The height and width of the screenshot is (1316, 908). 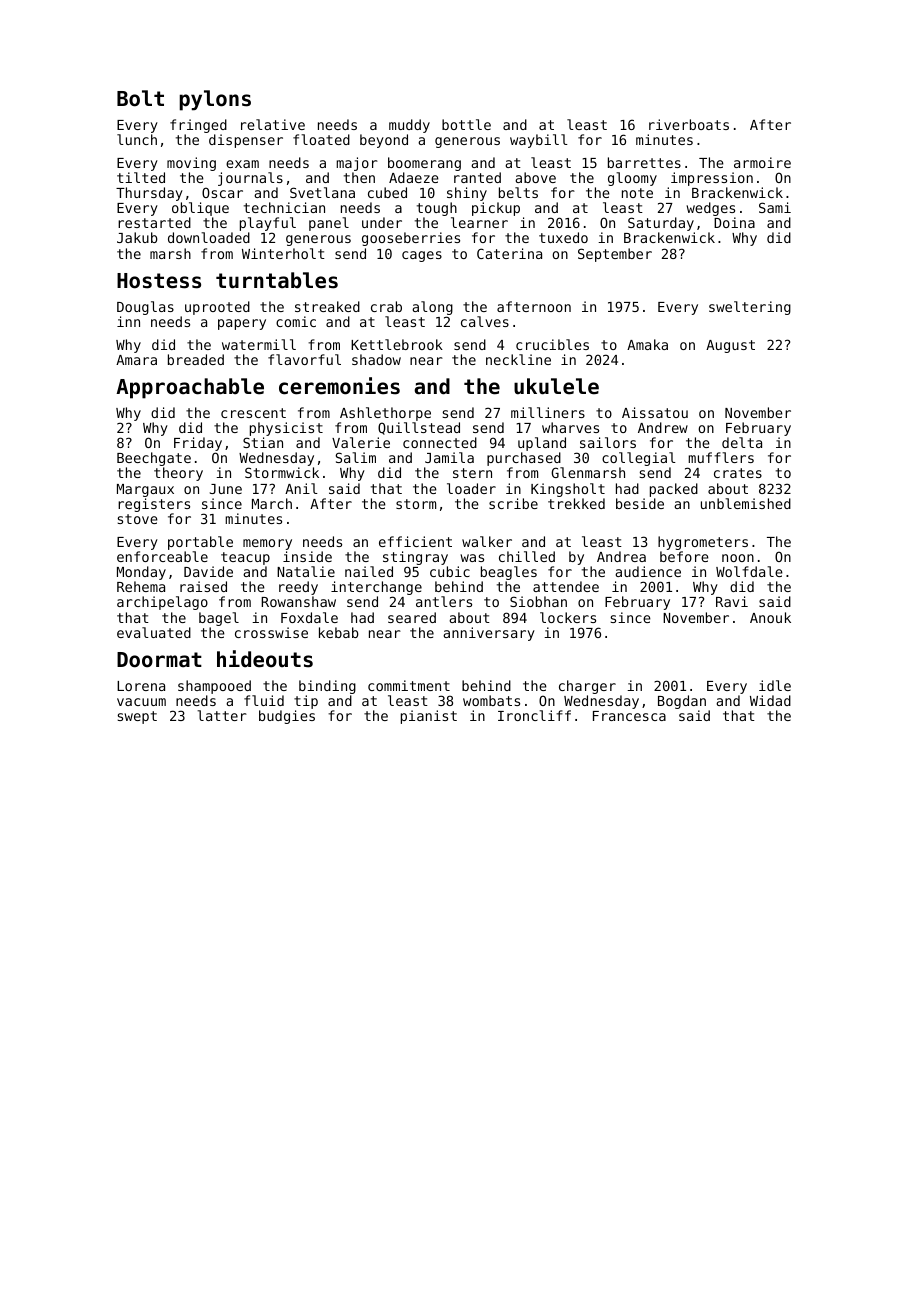 What do you see at coordinates (263, 442) in the screenshot?
I see `Stian` at bounding box center [263, 442].
